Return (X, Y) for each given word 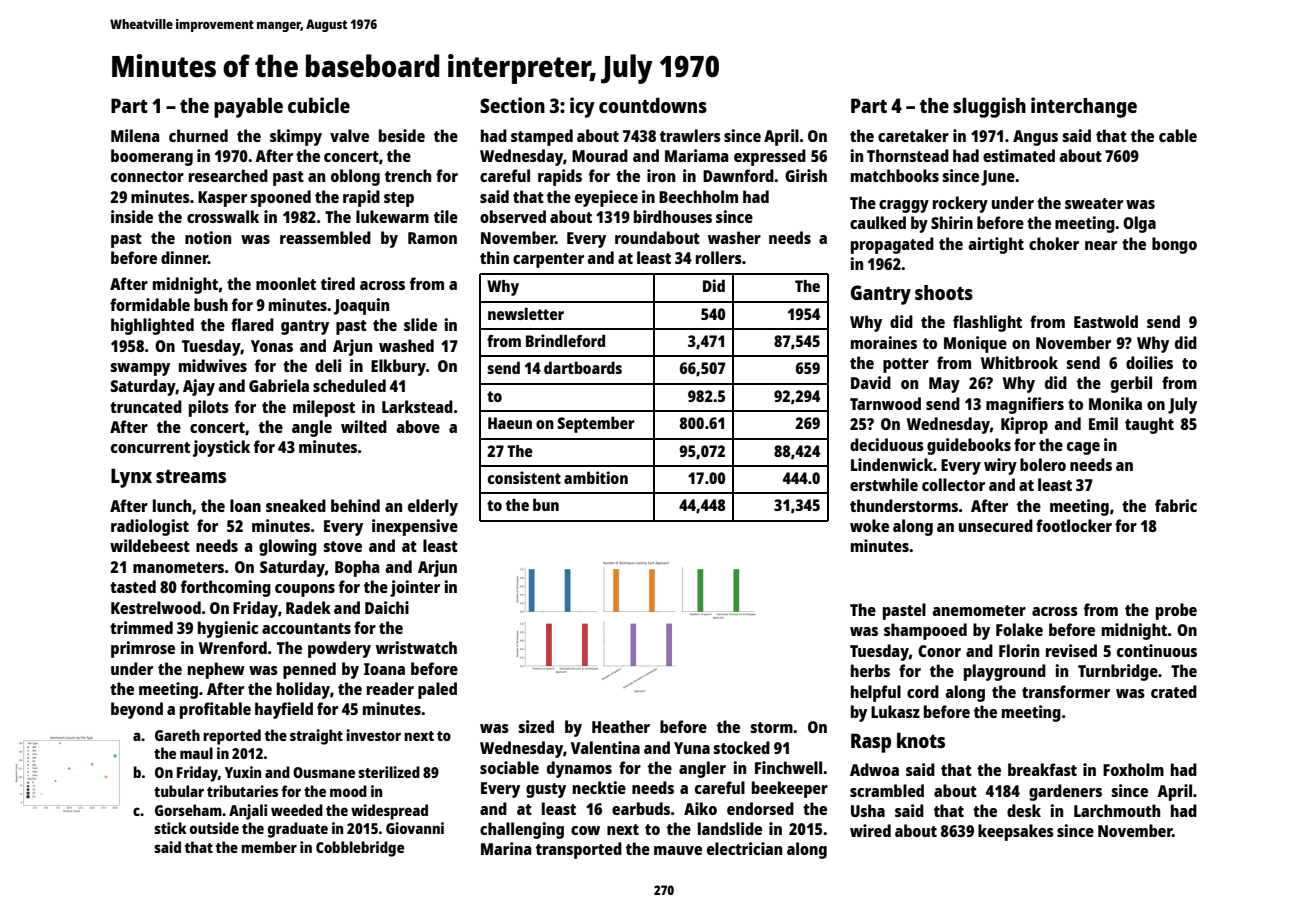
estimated (1019, 155)
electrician (744, 848)
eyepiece (606, 198)
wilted (364, 426)
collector (953, 484)
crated (1174, 691)
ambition (596, 477)
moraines (884, 342)
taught (1149, 425)
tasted (133, 586)
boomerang (152, 157)
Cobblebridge (360, 849)
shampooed (925, 631)
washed (406, 345)
